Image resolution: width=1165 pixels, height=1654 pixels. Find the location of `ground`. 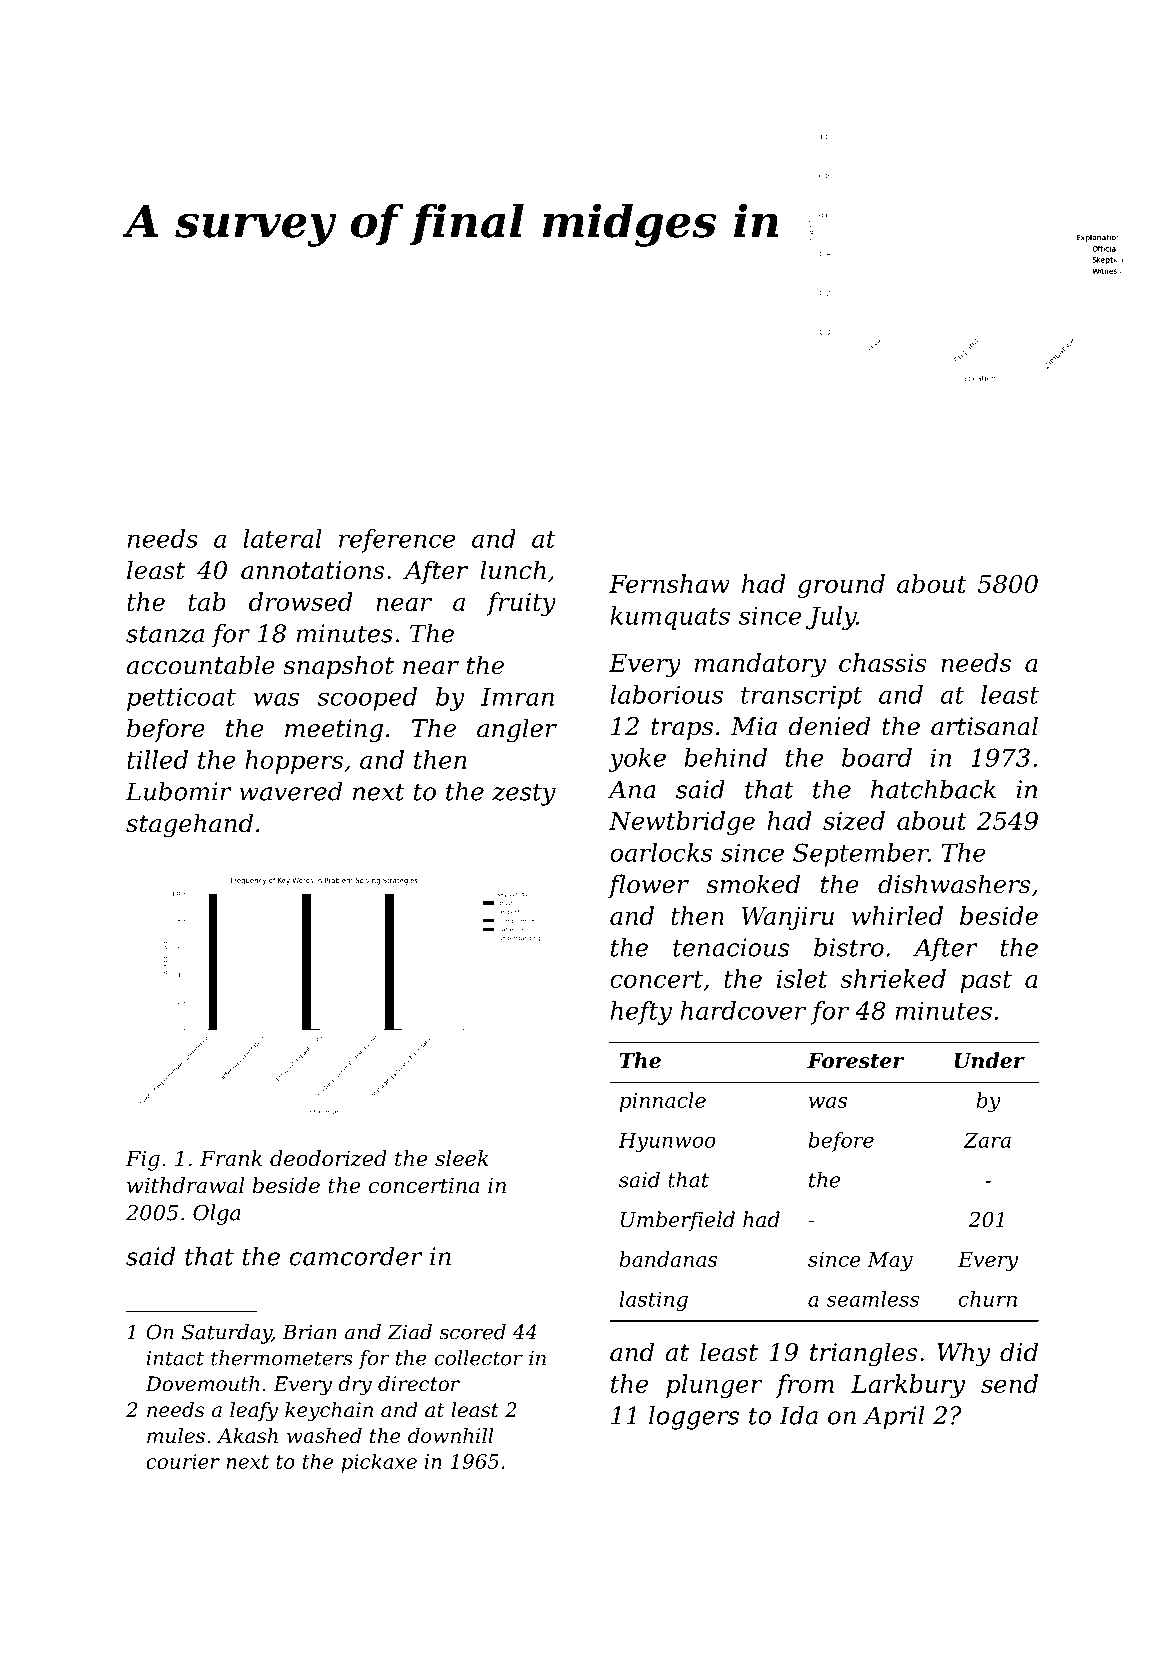

ground is located at coordinates (841, 586).
